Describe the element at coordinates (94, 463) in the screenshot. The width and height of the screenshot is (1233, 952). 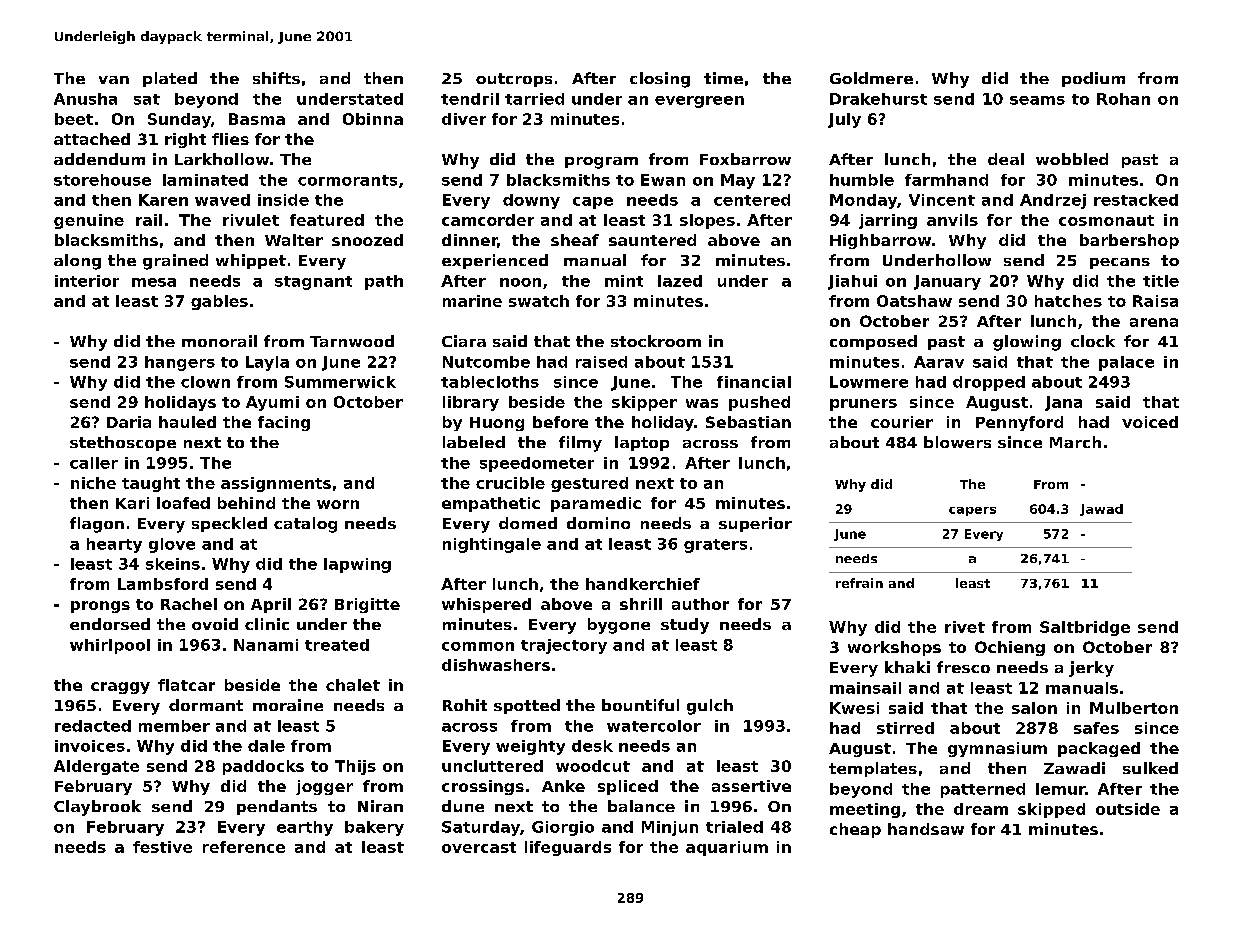
I see `caller` at that location.
